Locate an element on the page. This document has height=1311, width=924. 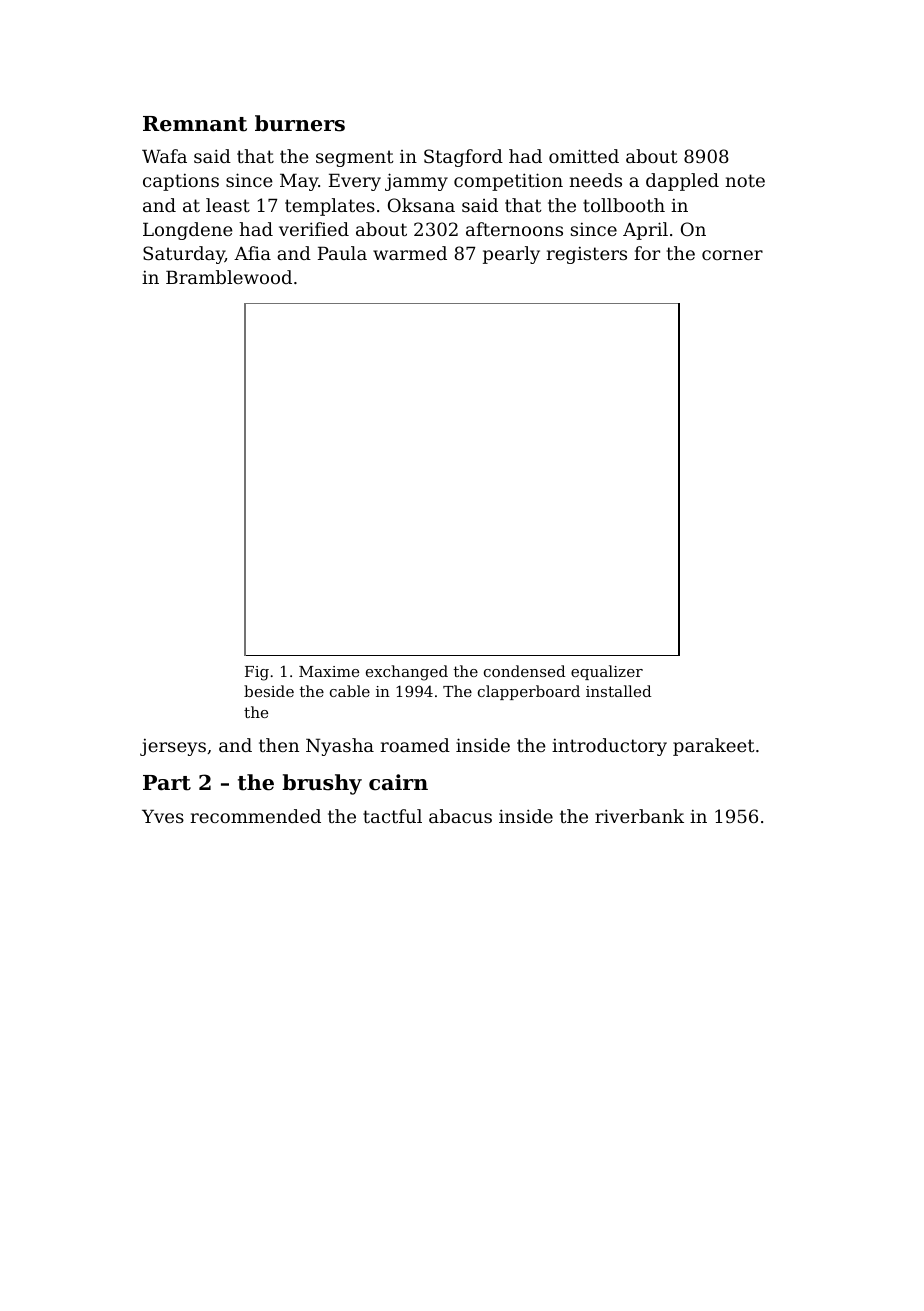
Fig is located at coordinates (257, 673).
